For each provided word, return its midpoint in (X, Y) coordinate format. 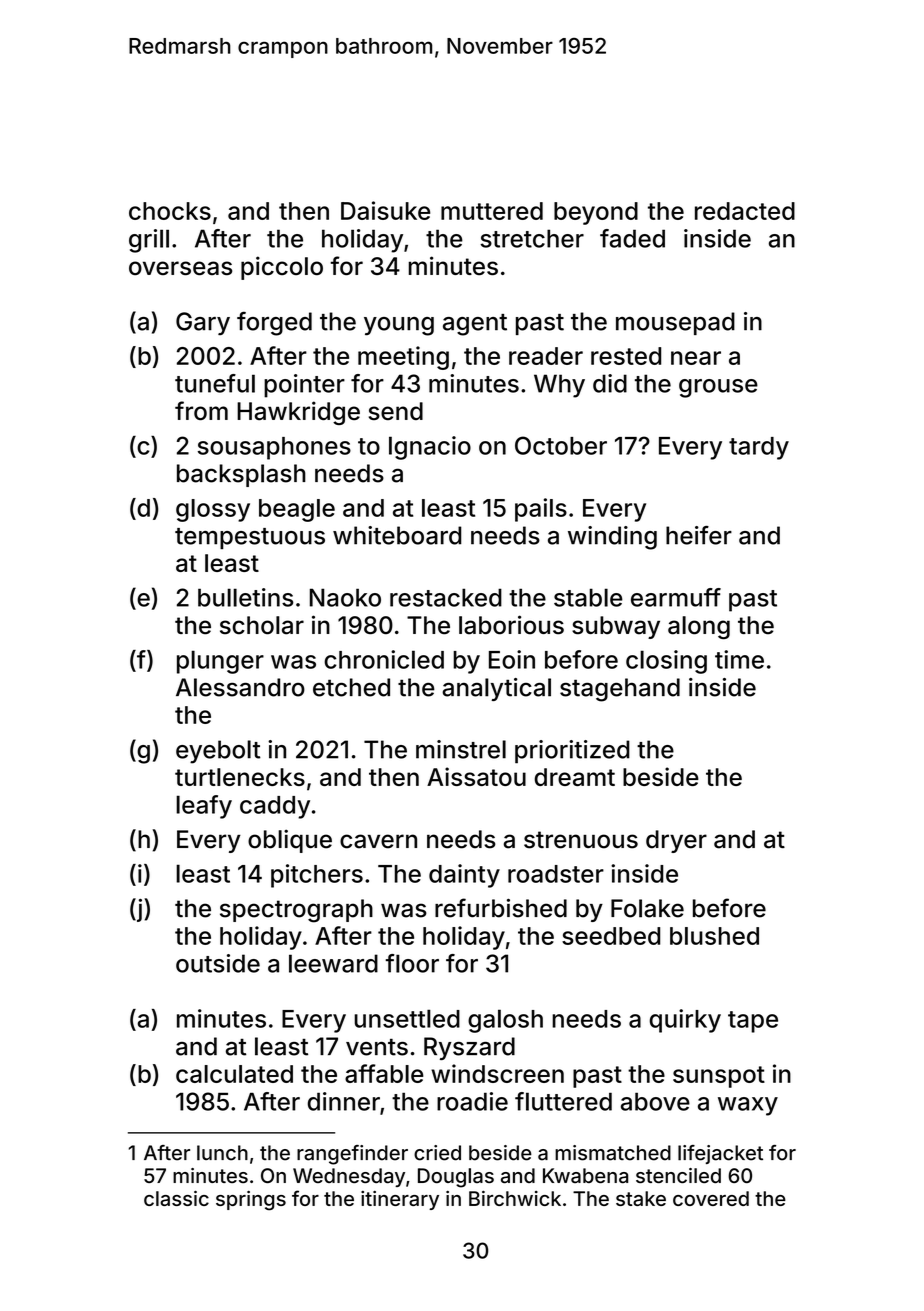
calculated (234, 1074)
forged (274, 324)
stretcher (532, 238)
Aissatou (476, 776)
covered (711, 1198)
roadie (472, 1101)
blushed (714, 936)
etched (351, 687)
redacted (745, 211)
